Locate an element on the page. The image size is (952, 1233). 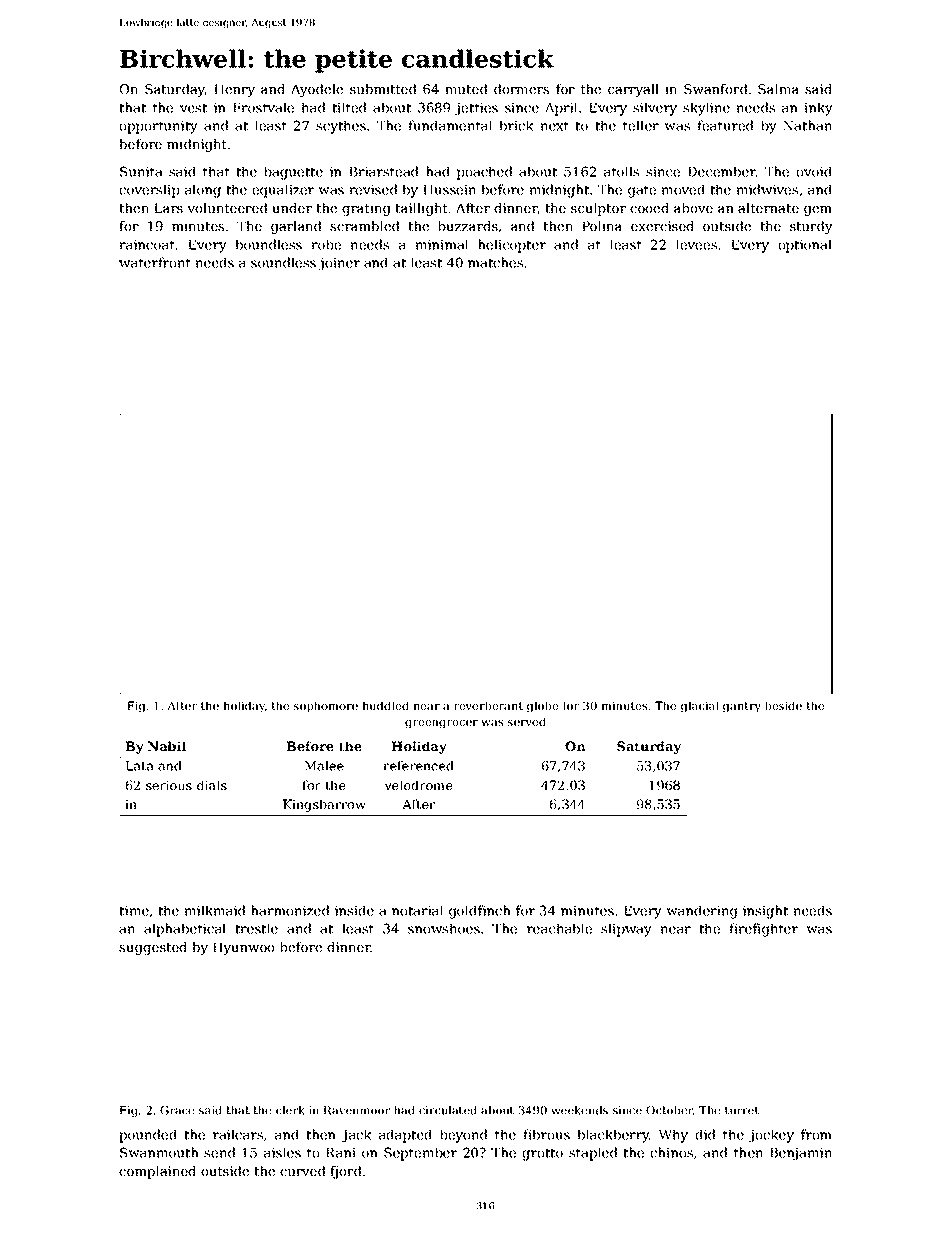
waterfront is located at coordinates (155, 262).
